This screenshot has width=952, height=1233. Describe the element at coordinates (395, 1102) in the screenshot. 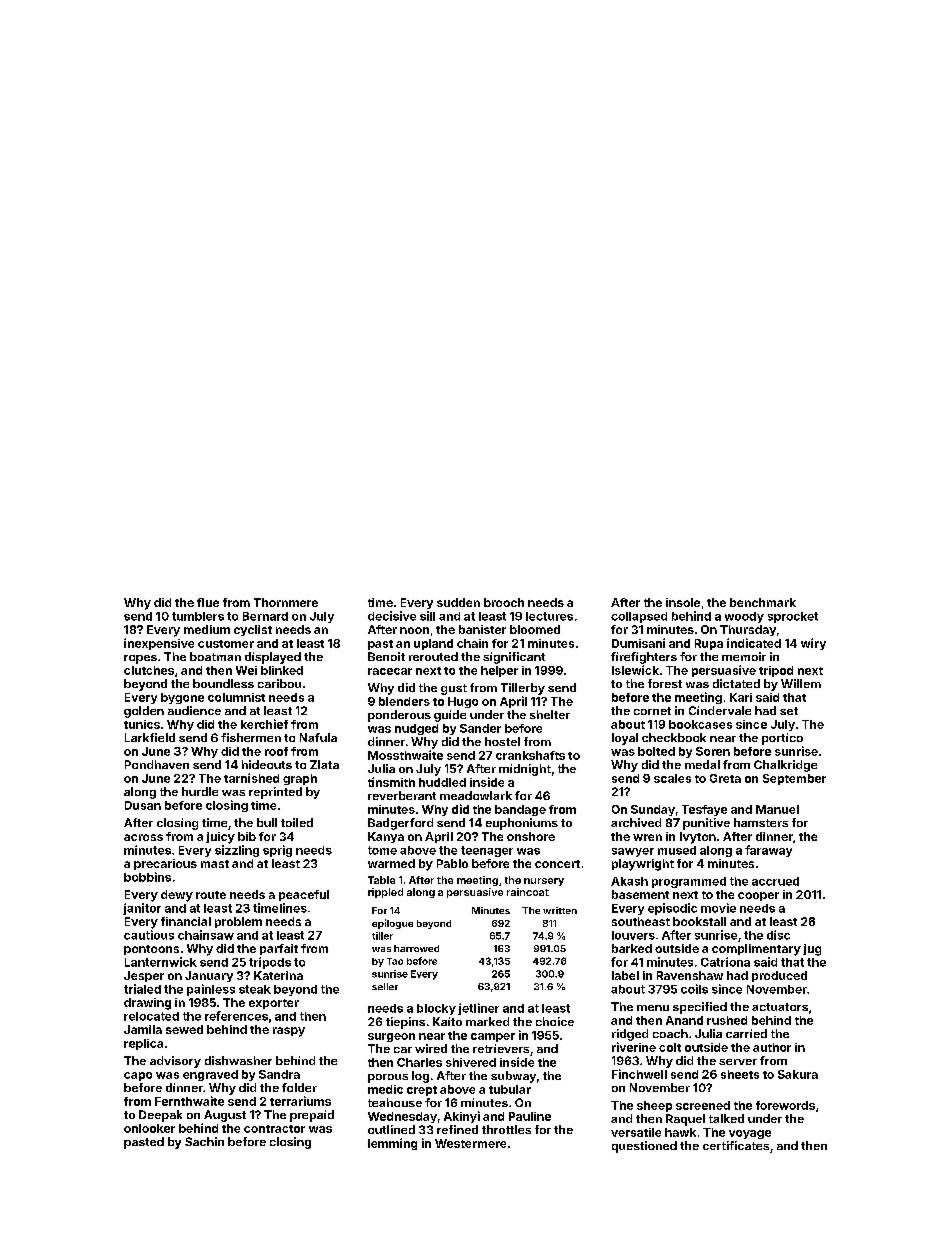

I see `teahouse` at that location.
